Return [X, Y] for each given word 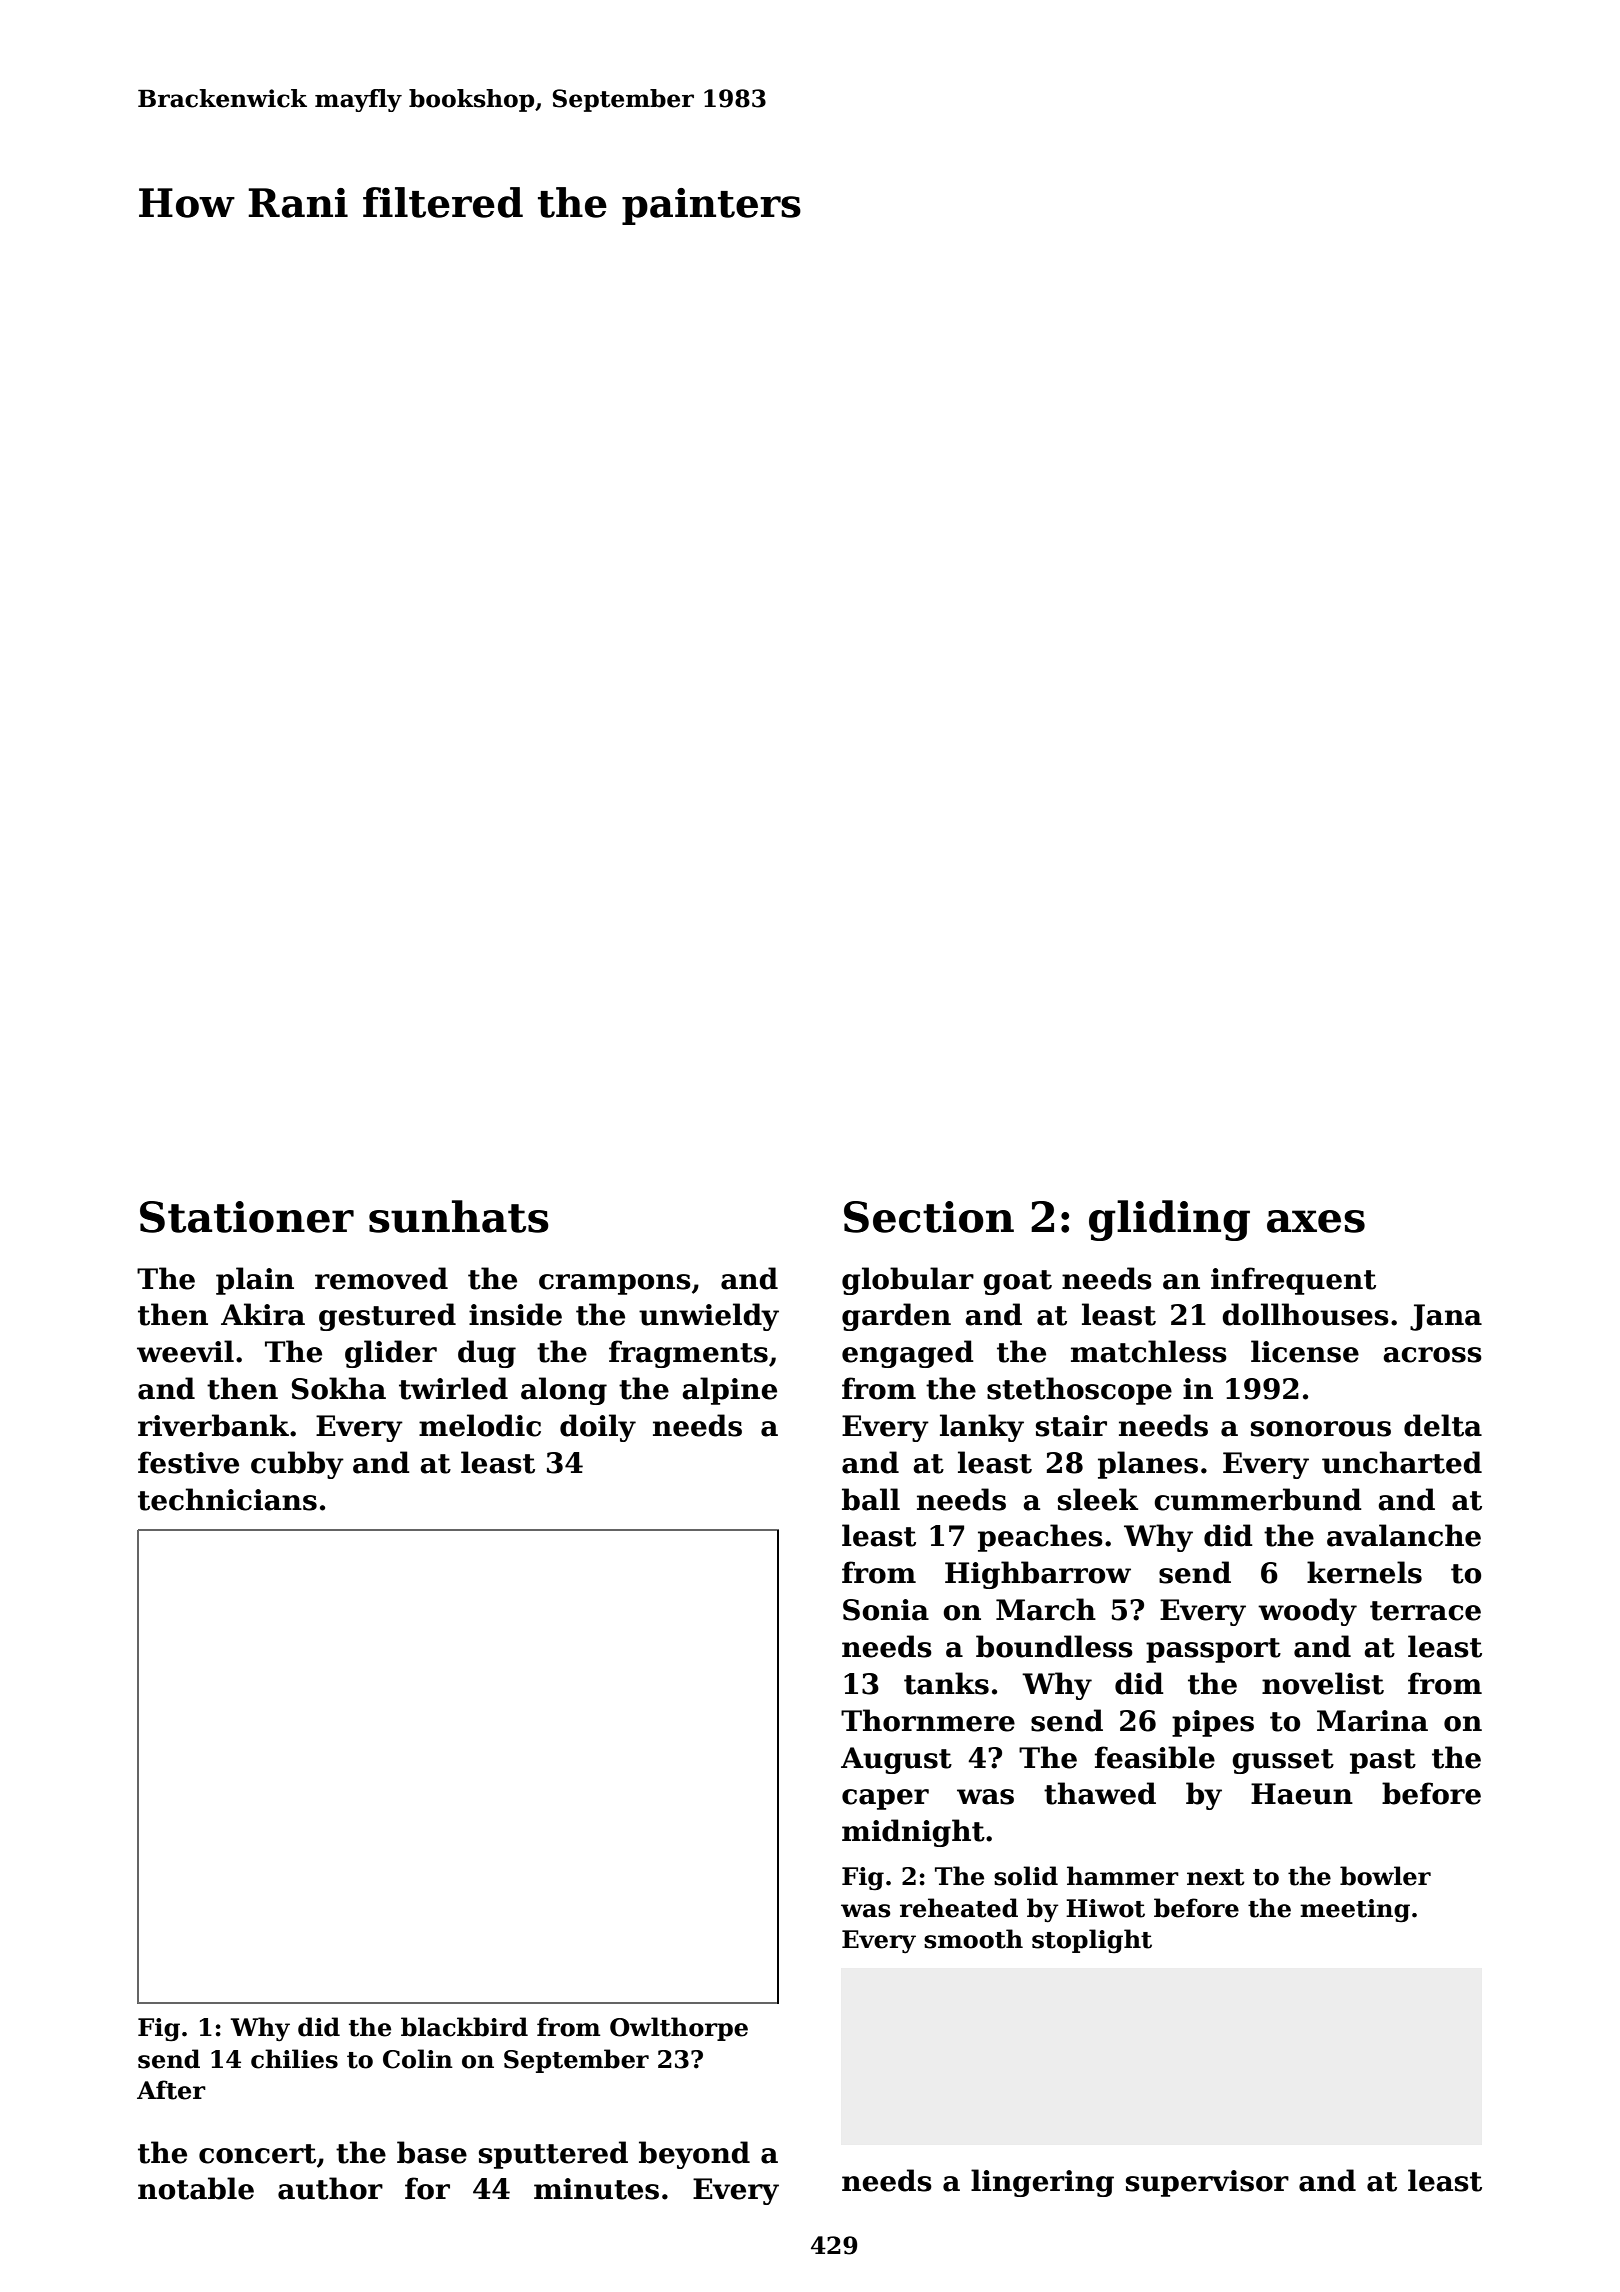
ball [871, 1499]
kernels [1364, 1572]
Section [929, 1217]
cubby [297, 1465]
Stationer [247, 1217]
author [330, 2188]
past [1383, 1761]
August [896, 1760]
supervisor [1207, 2183]
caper [885, 1799]
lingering [1042, 2183]
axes [1316, 1221]
